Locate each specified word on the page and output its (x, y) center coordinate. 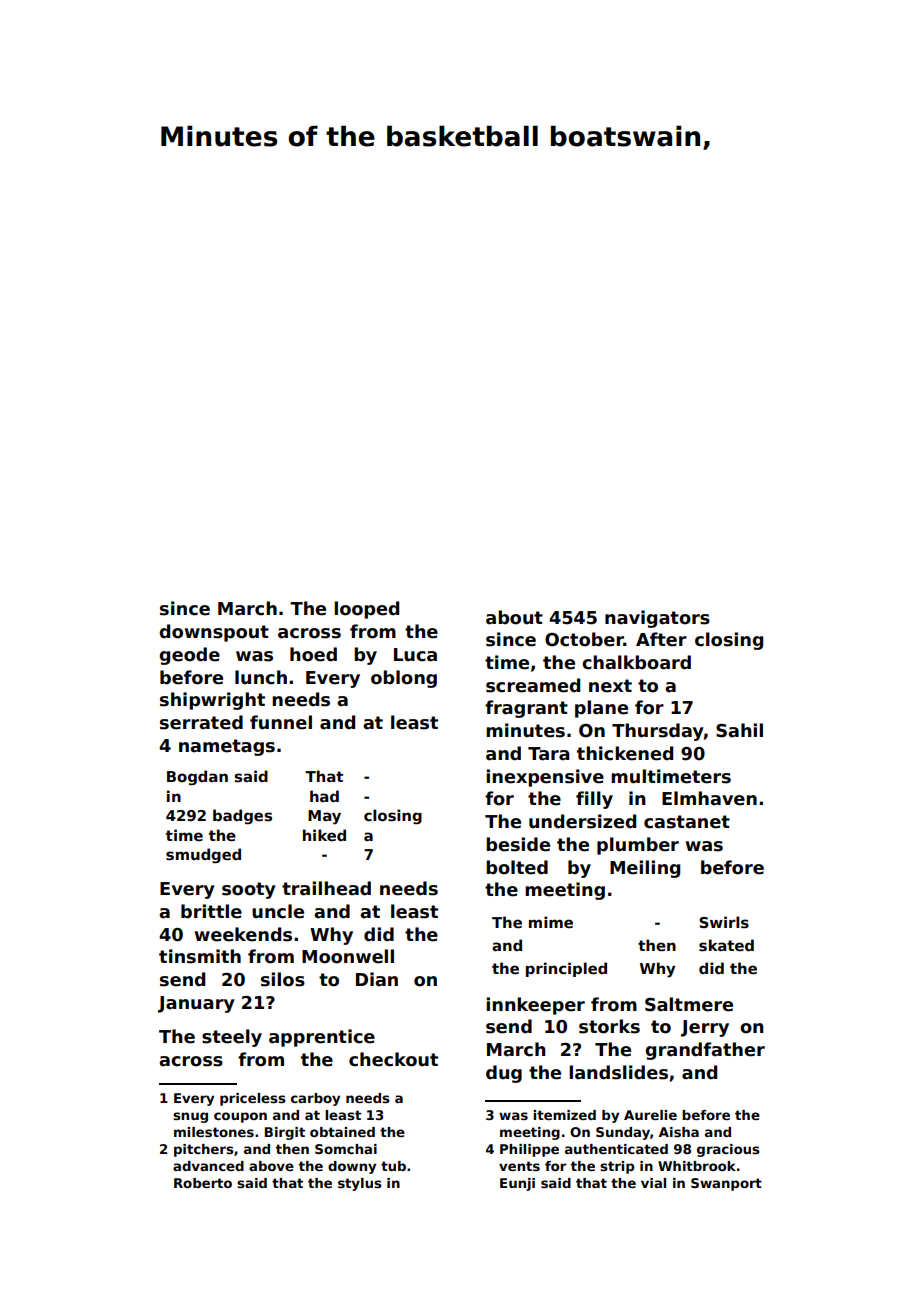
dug (504, 1074)
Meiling (645, 869)
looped (366, 610)
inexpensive (545, 778)
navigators (657, 619)
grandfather (705, 1051)
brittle (211, 911)
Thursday (658, 732)
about (514, 617)
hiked (324, 835)
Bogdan (197, 778)
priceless (253, 1099)
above (271, 1166)
